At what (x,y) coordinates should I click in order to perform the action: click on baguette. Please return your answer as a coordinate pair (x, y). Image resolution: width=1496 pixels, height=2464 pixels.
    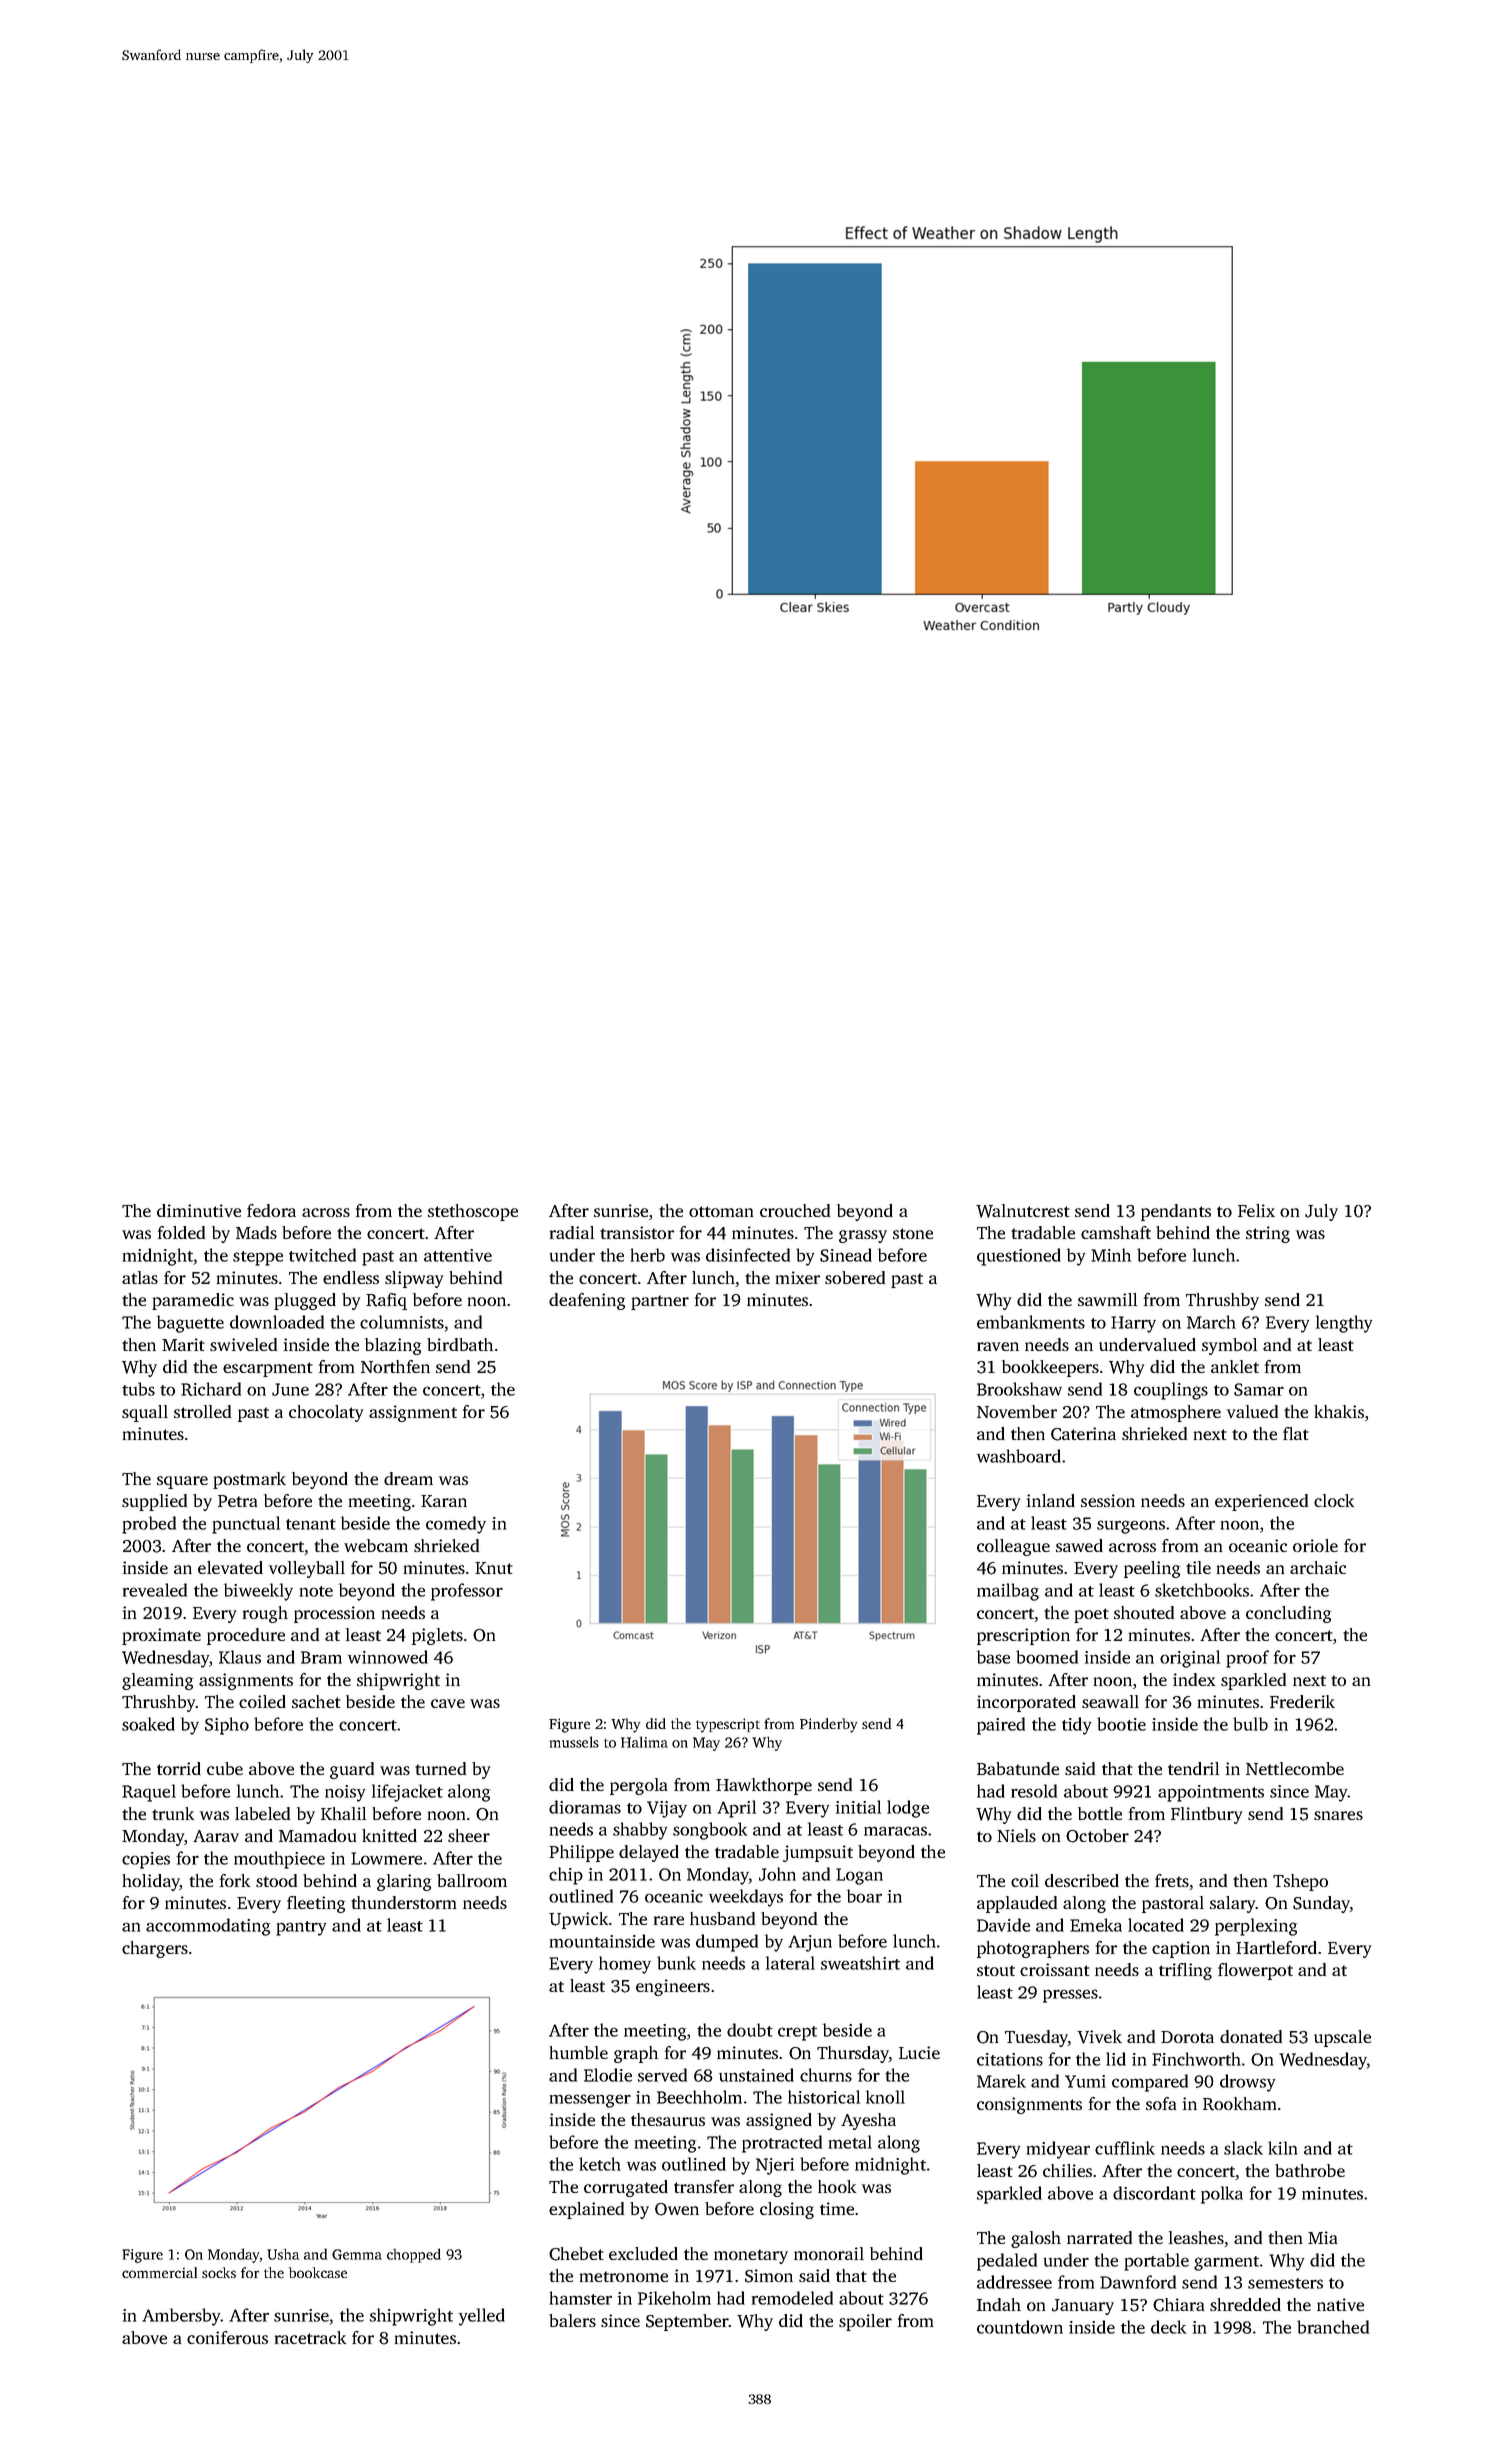
    Looking at the image, I should click on (190, 1324).
